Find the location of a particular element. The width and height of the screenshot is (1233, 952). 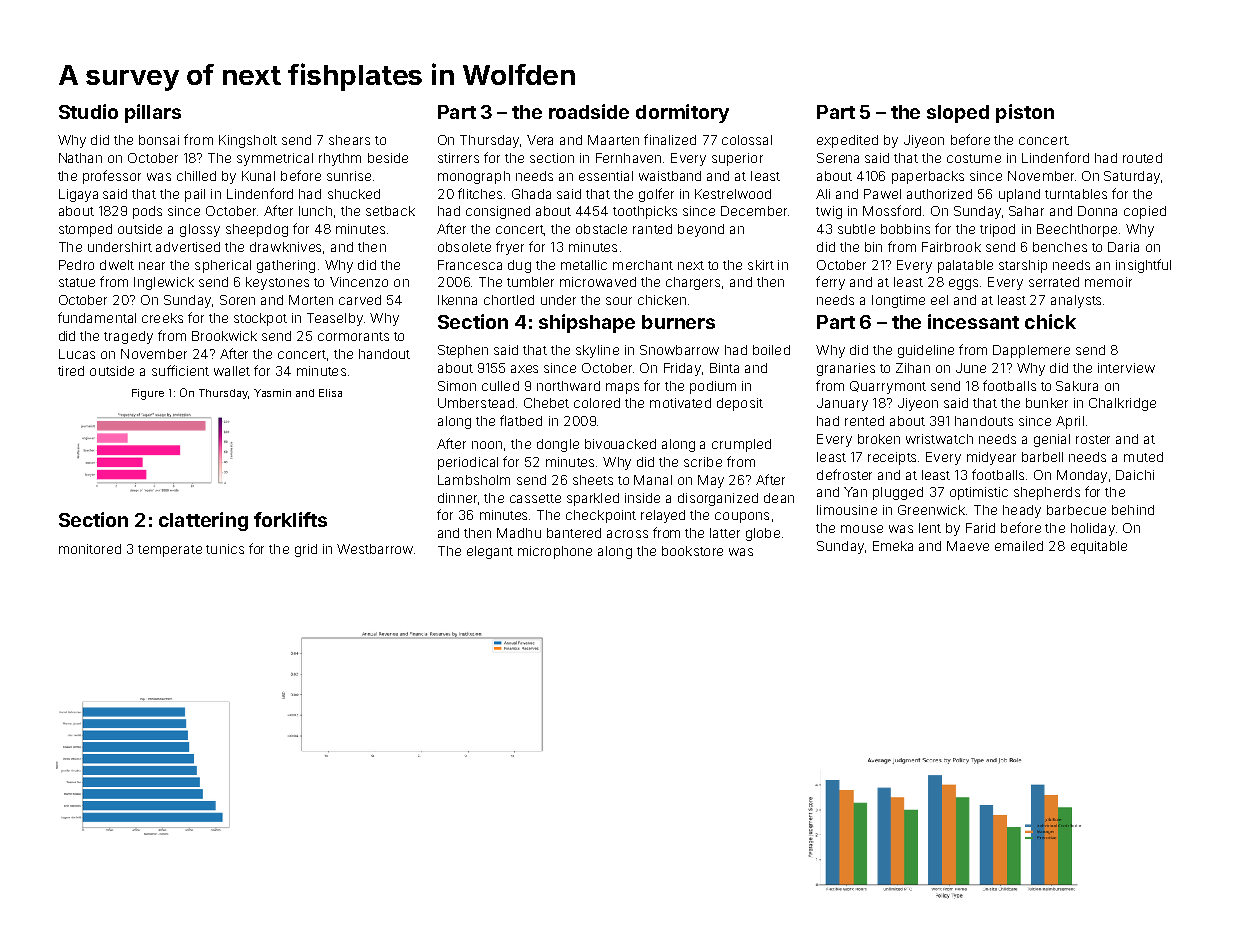

monitored is located at coordinates (90, 549).
